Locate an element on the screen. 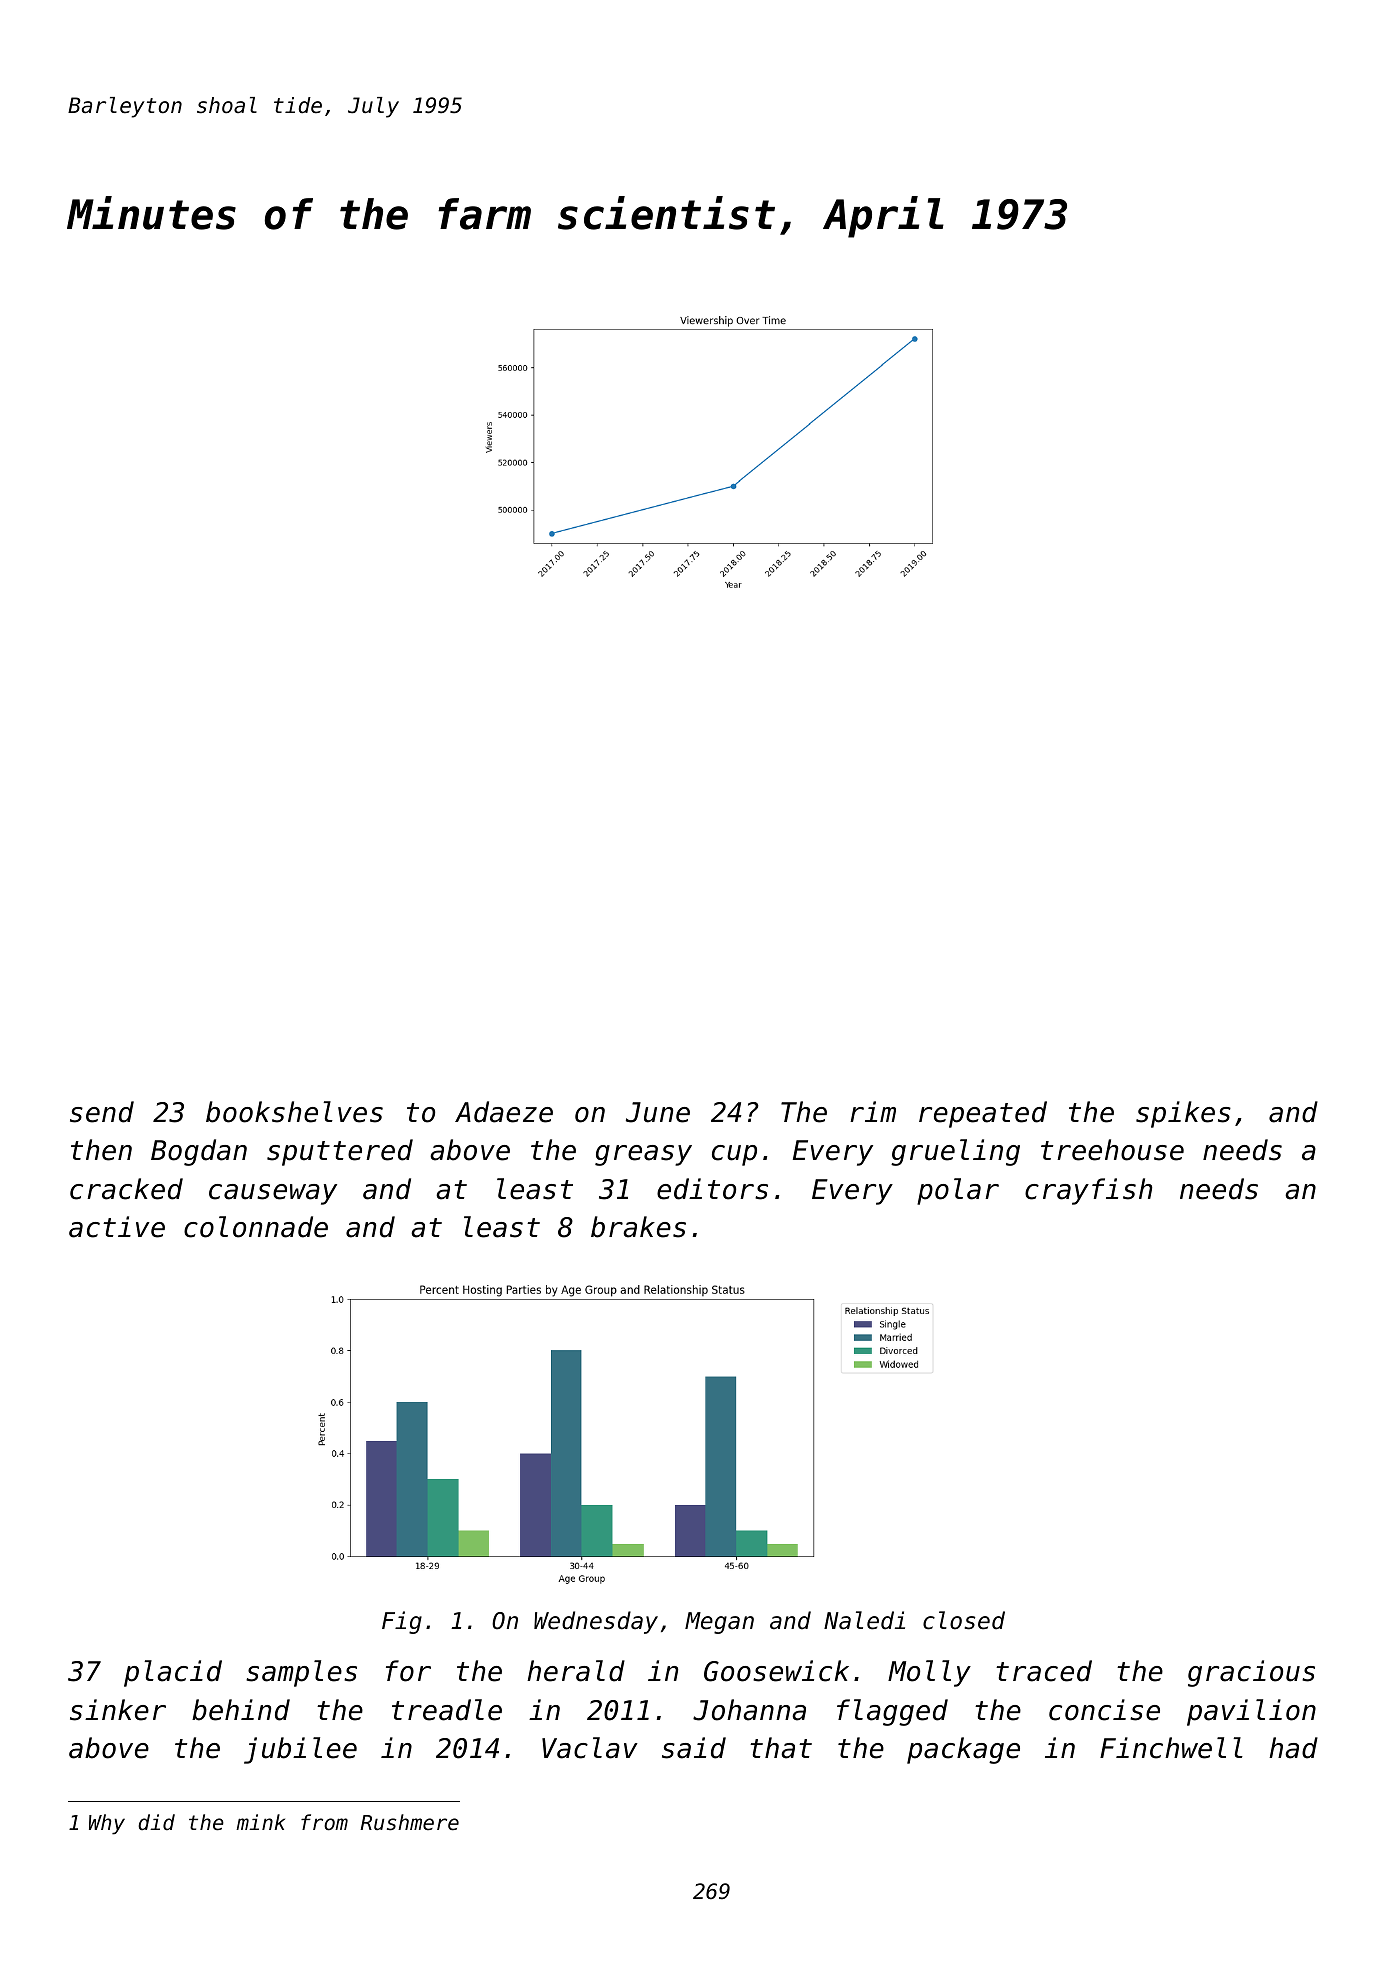 This screenshot has height=1969, width=1386. had is located at coordinates (1293, 1748).
